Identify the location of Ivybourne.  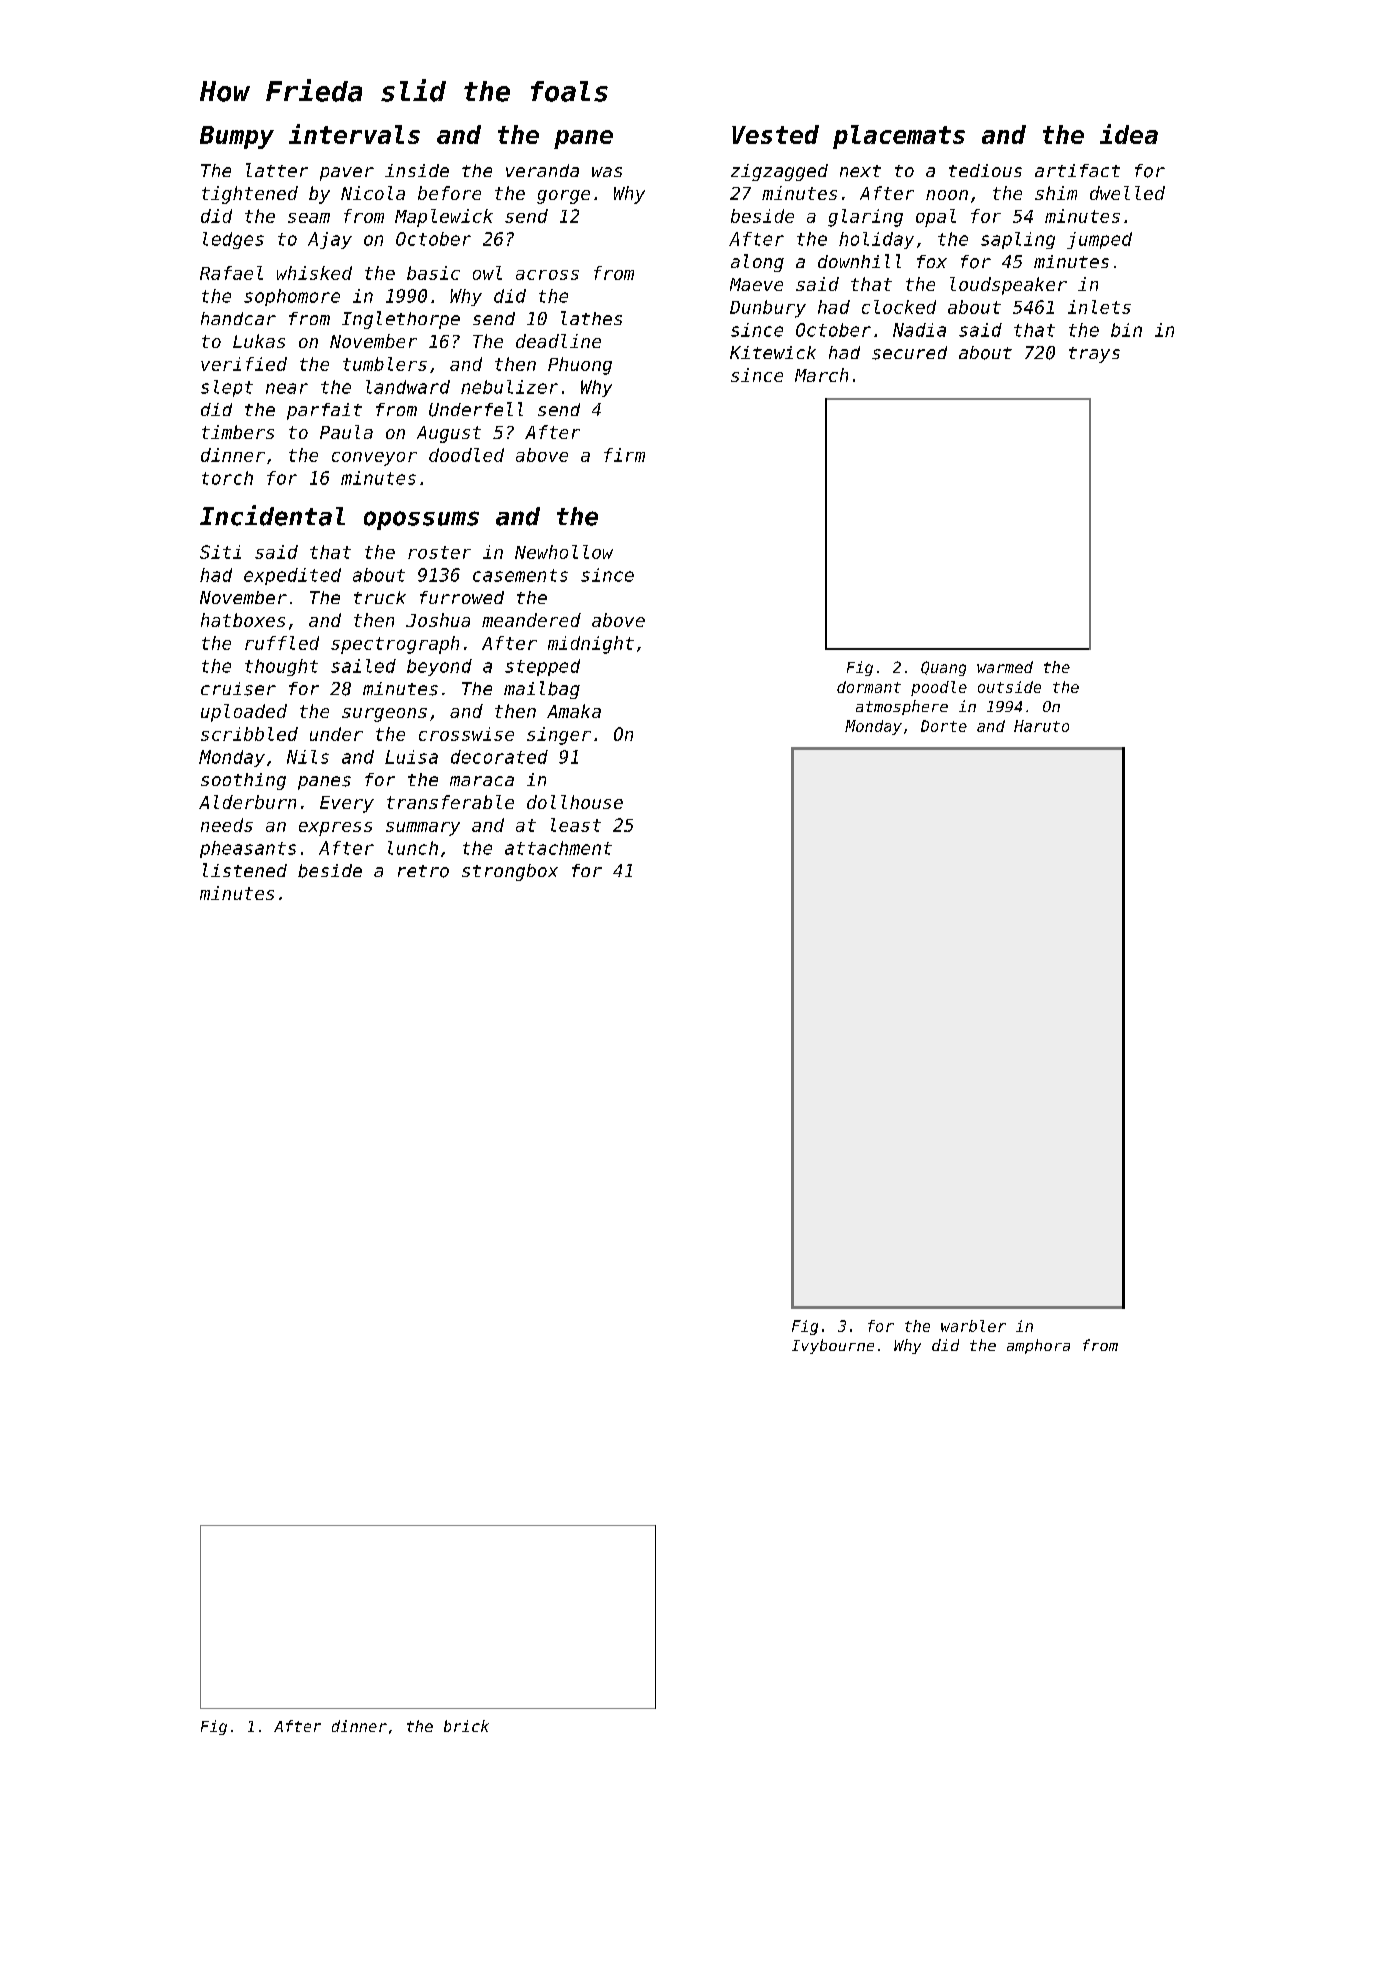
(833, 1346).
